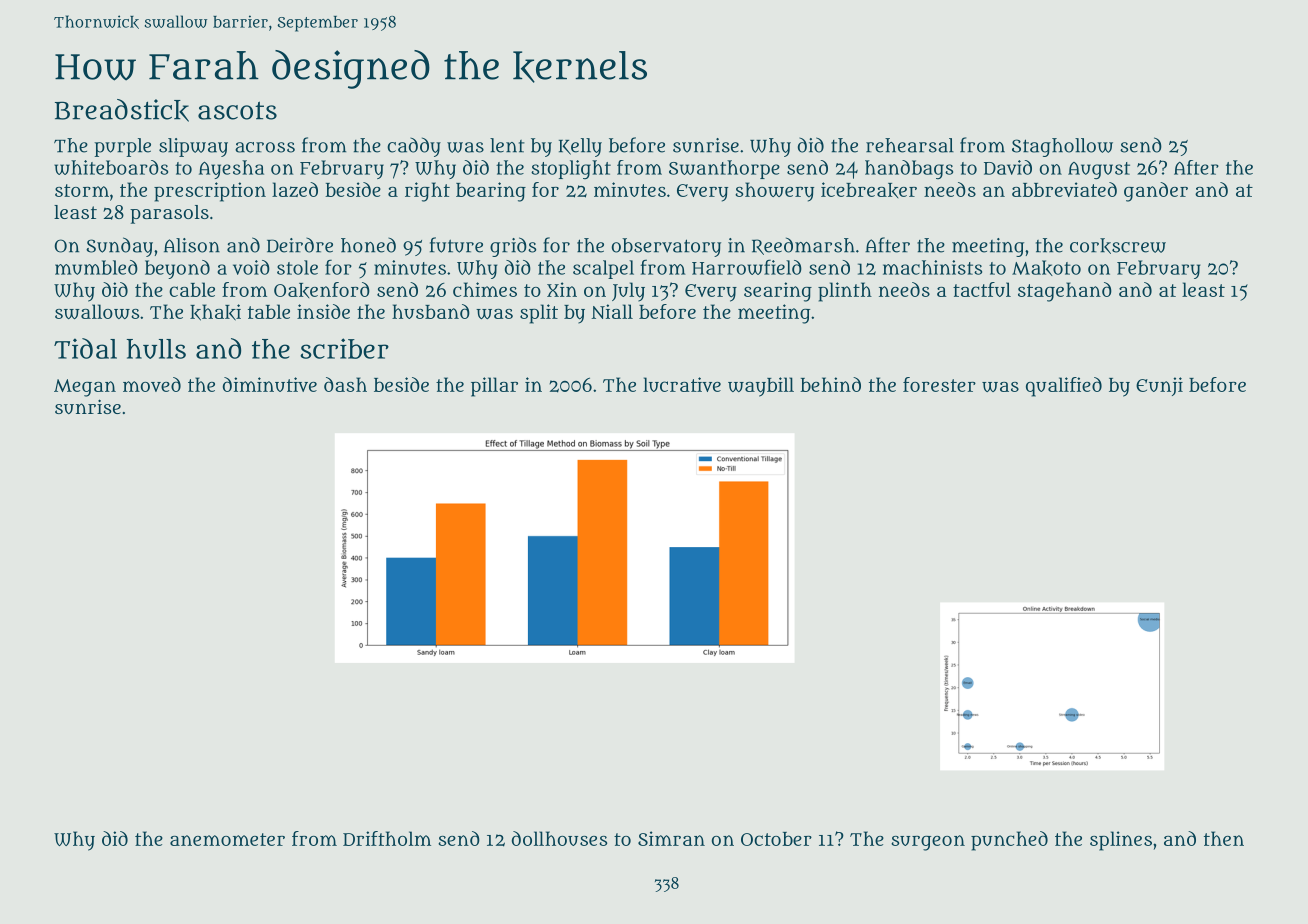 This image has width=1308, height=924. I want to click on tactful, so click(982, 289).
